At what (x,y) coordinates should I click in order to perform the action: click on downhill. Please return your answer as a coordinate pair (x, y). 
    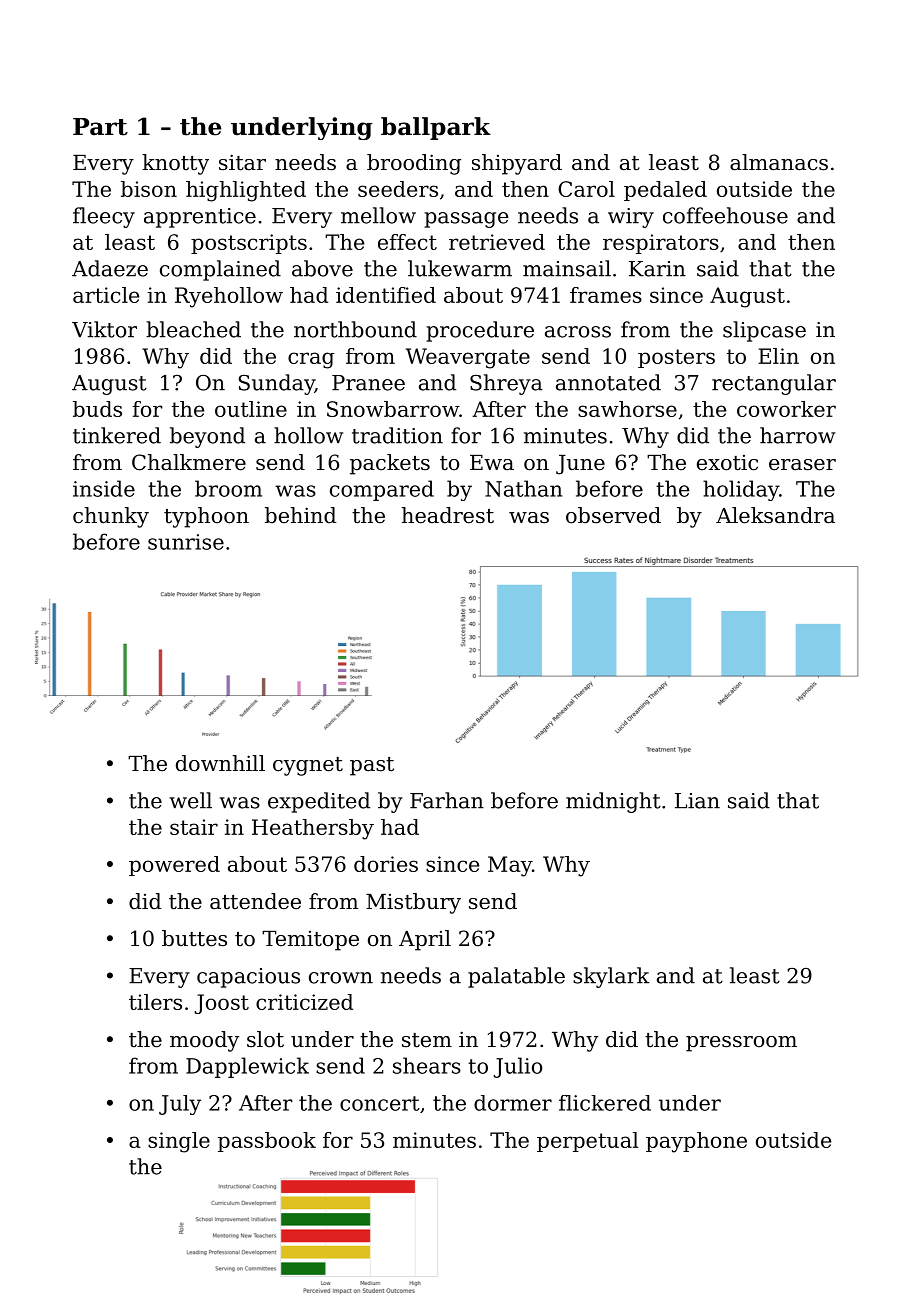
    Looking at the image, I should click on (220, 763).
